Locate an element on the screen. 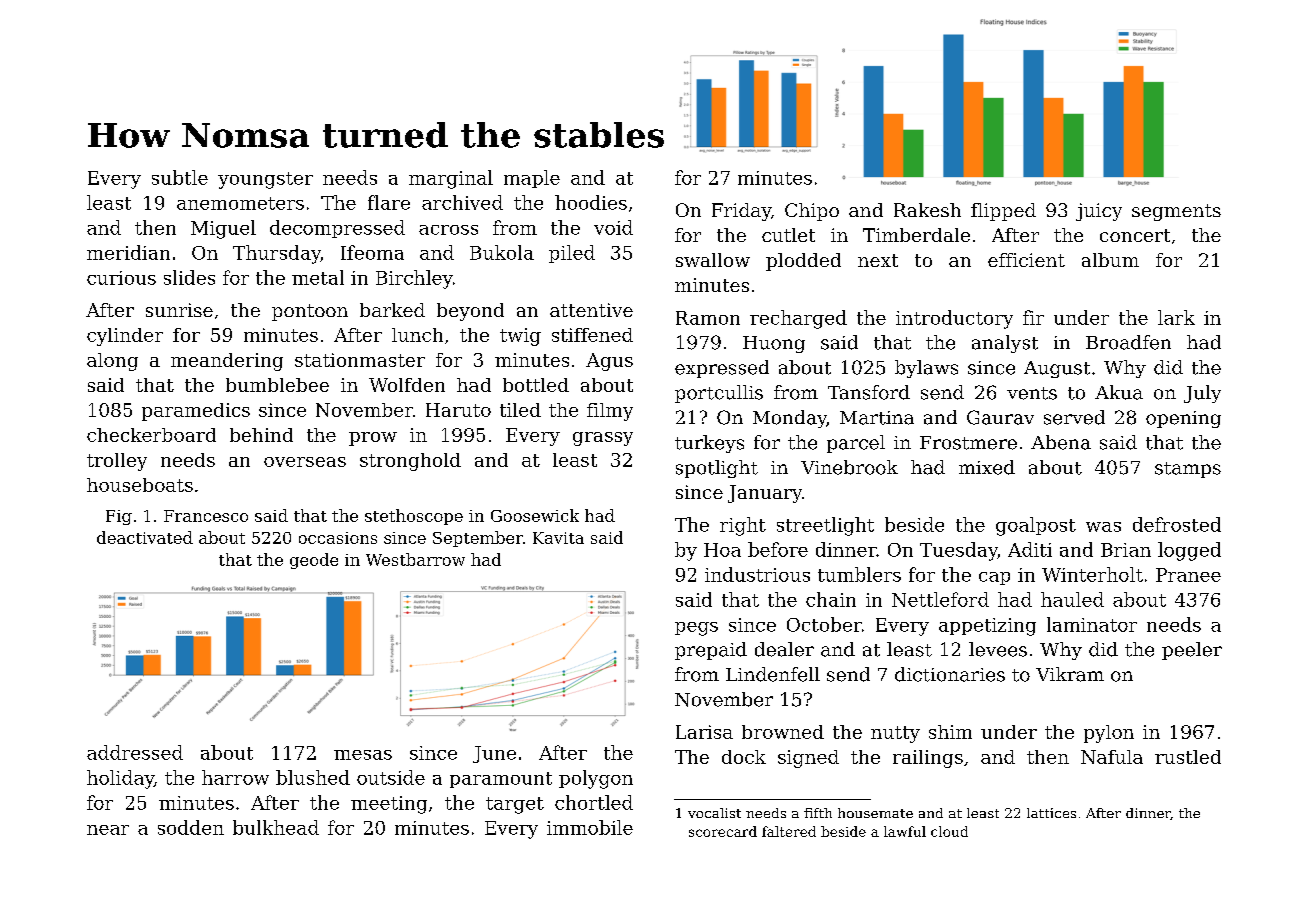 This screenshot has width=1308, height=924. rustled is located at coordinates (1188, 757).
